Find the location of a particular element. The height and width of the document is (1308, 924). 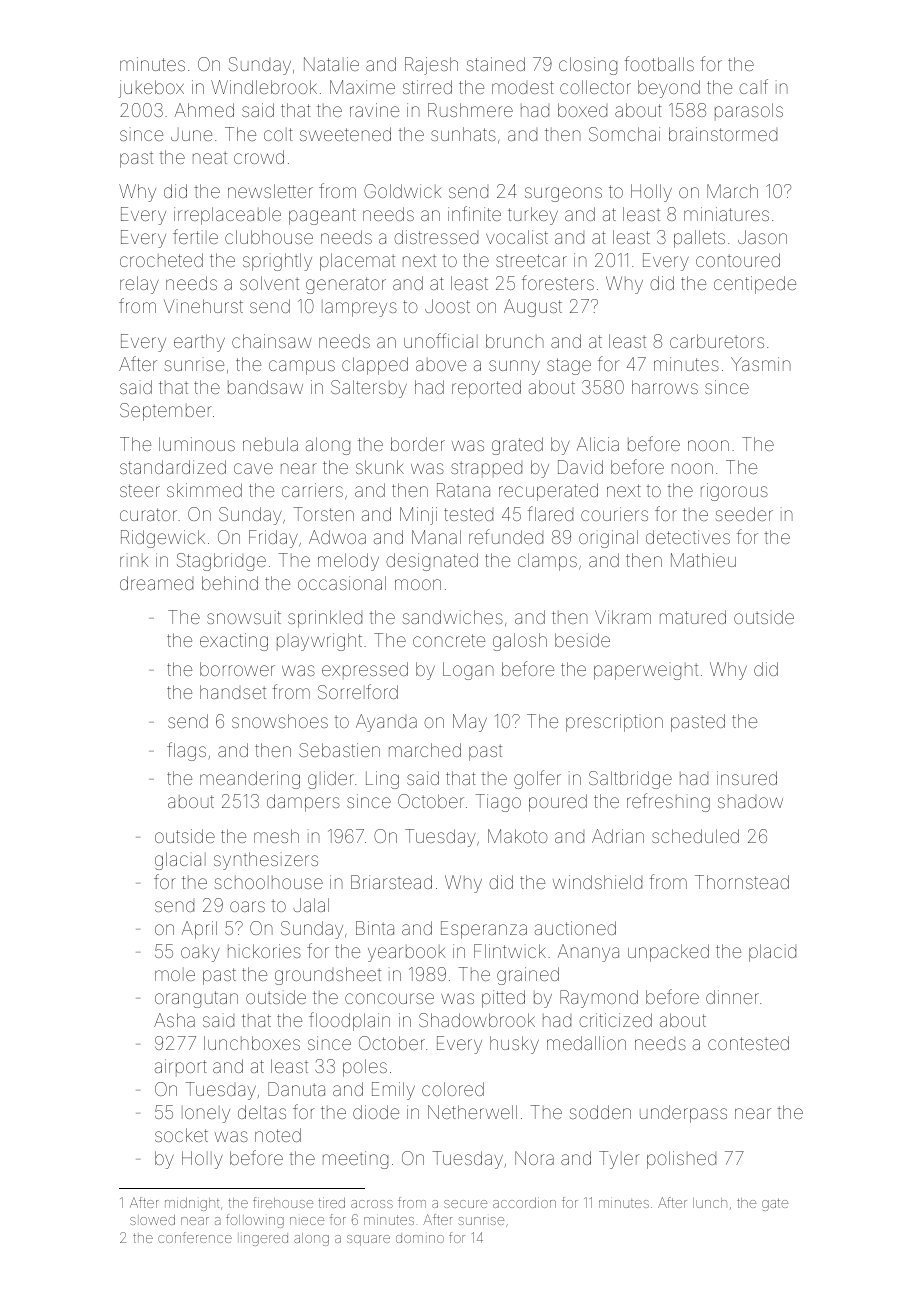

Thornstead is located at coordinates (742, 882).
